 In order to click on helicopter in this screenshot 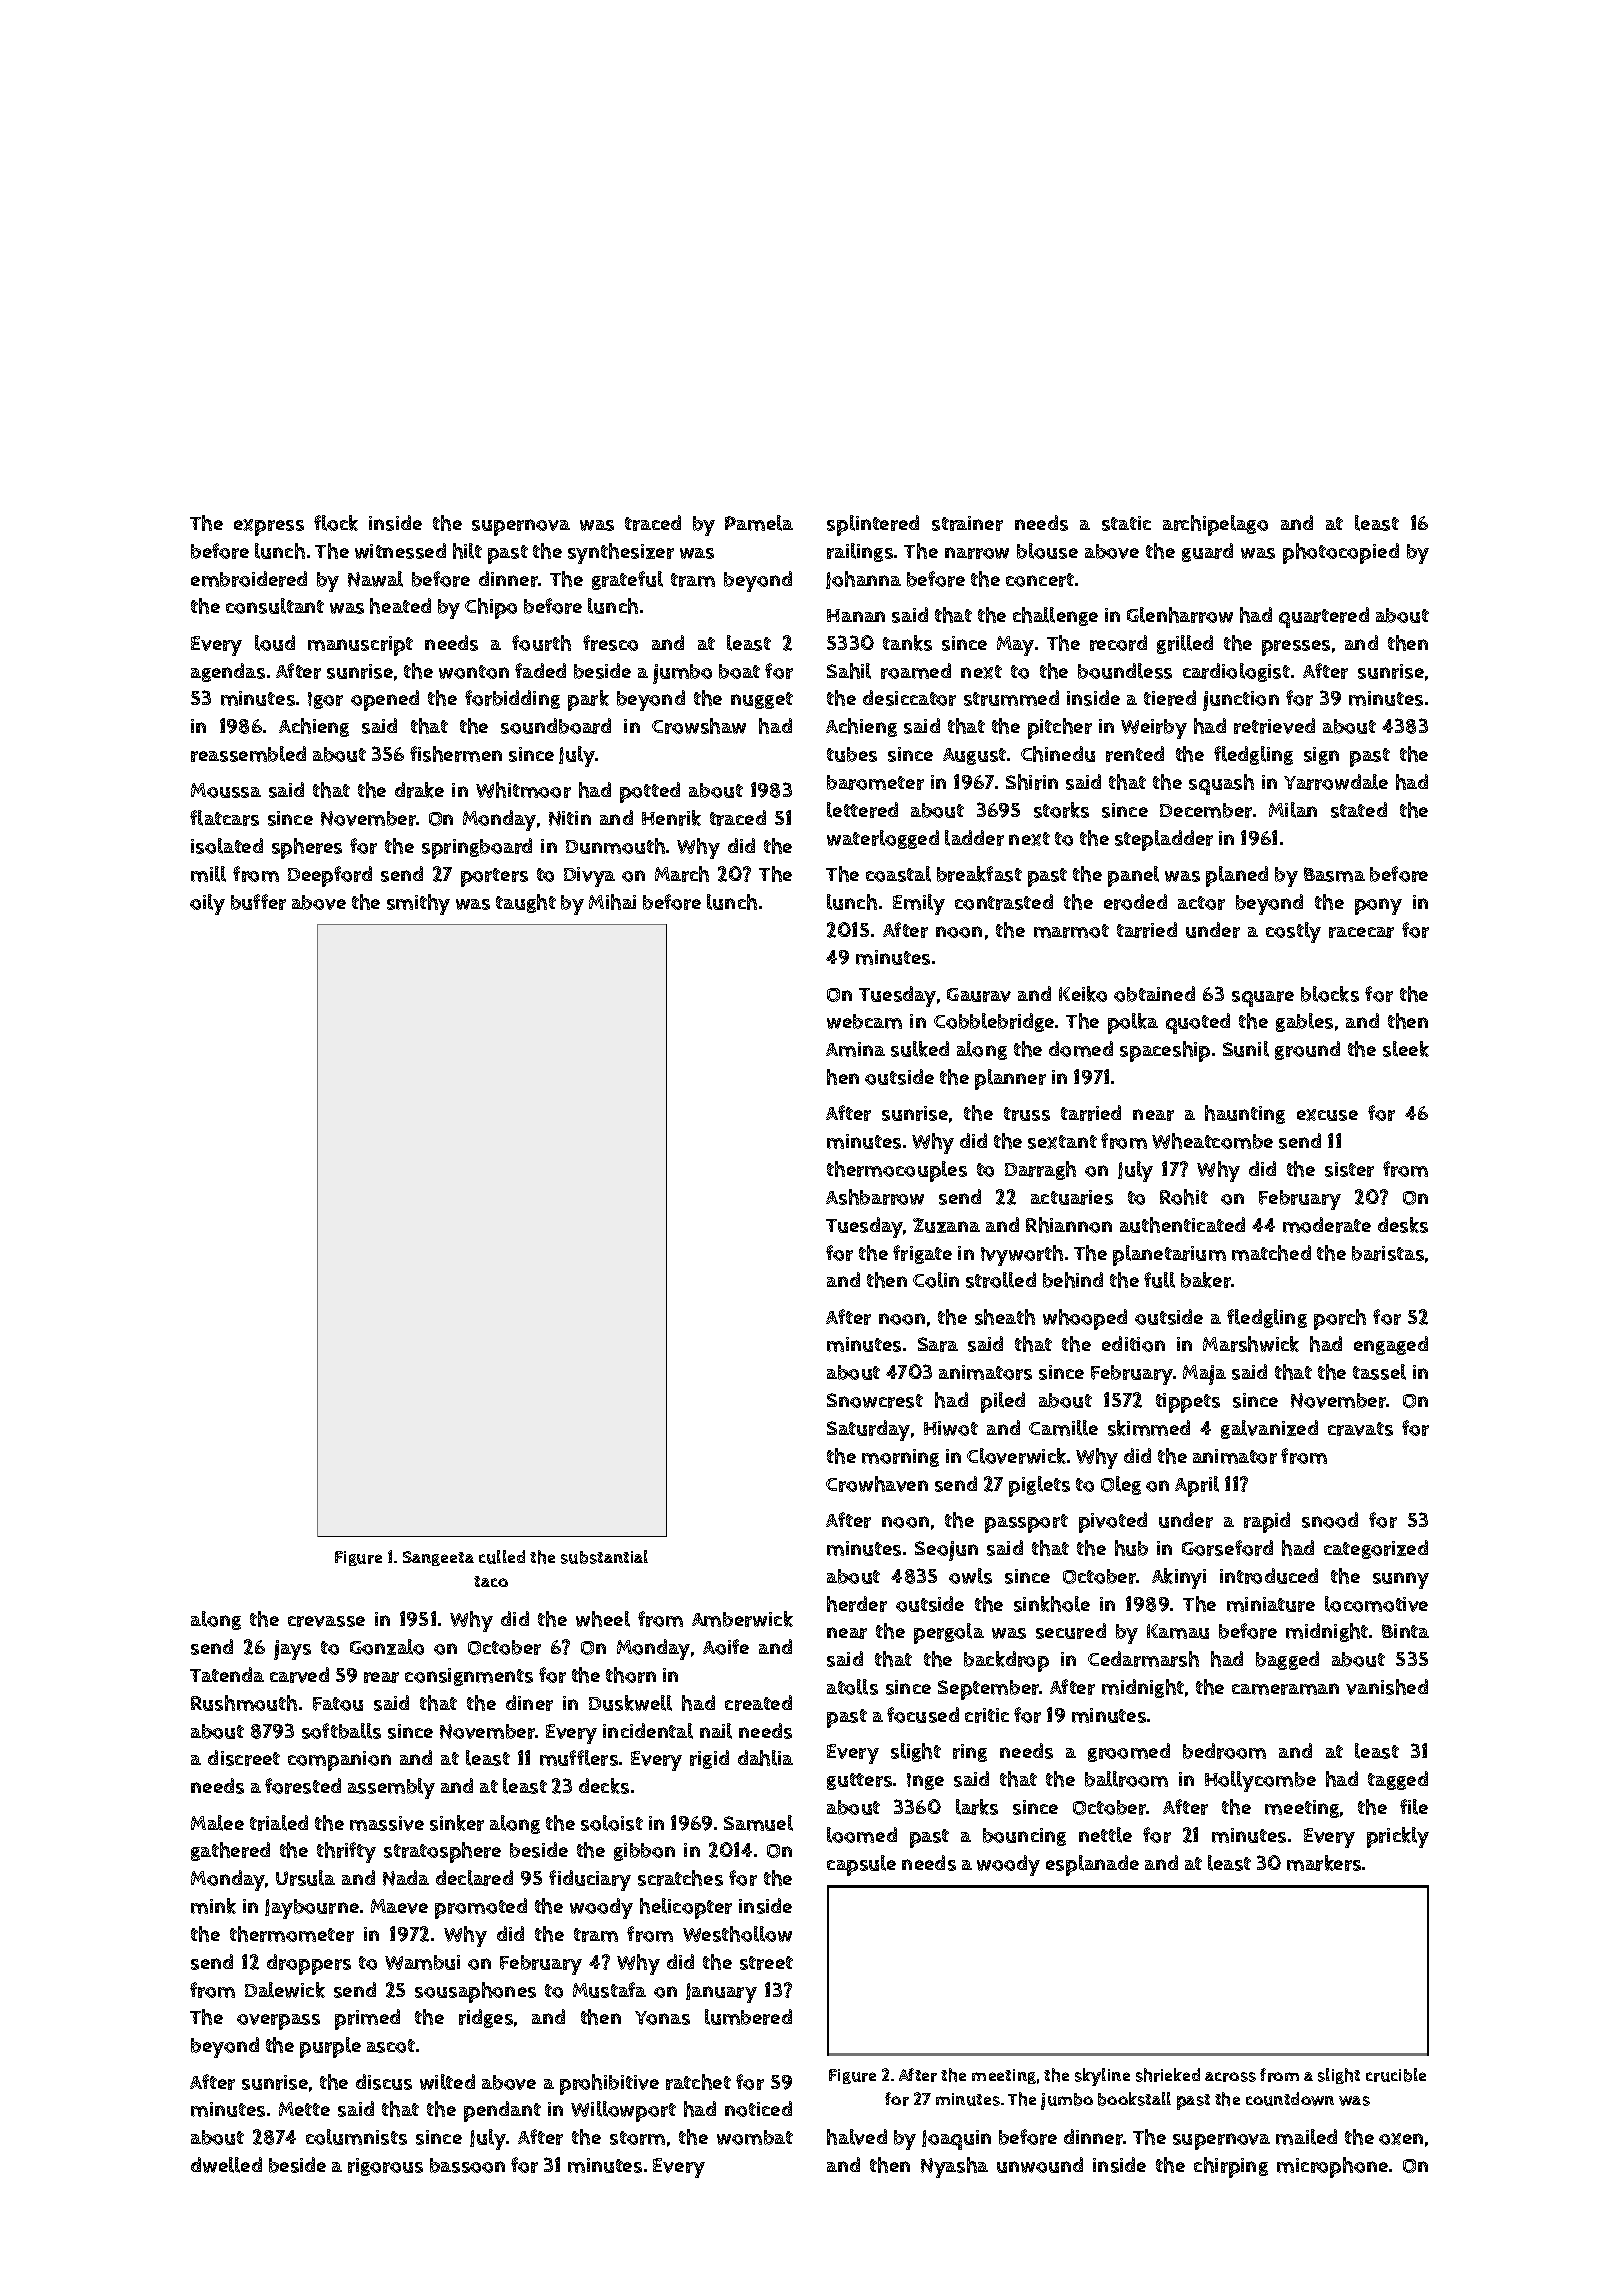, I will do `click(686, 1908)`.
